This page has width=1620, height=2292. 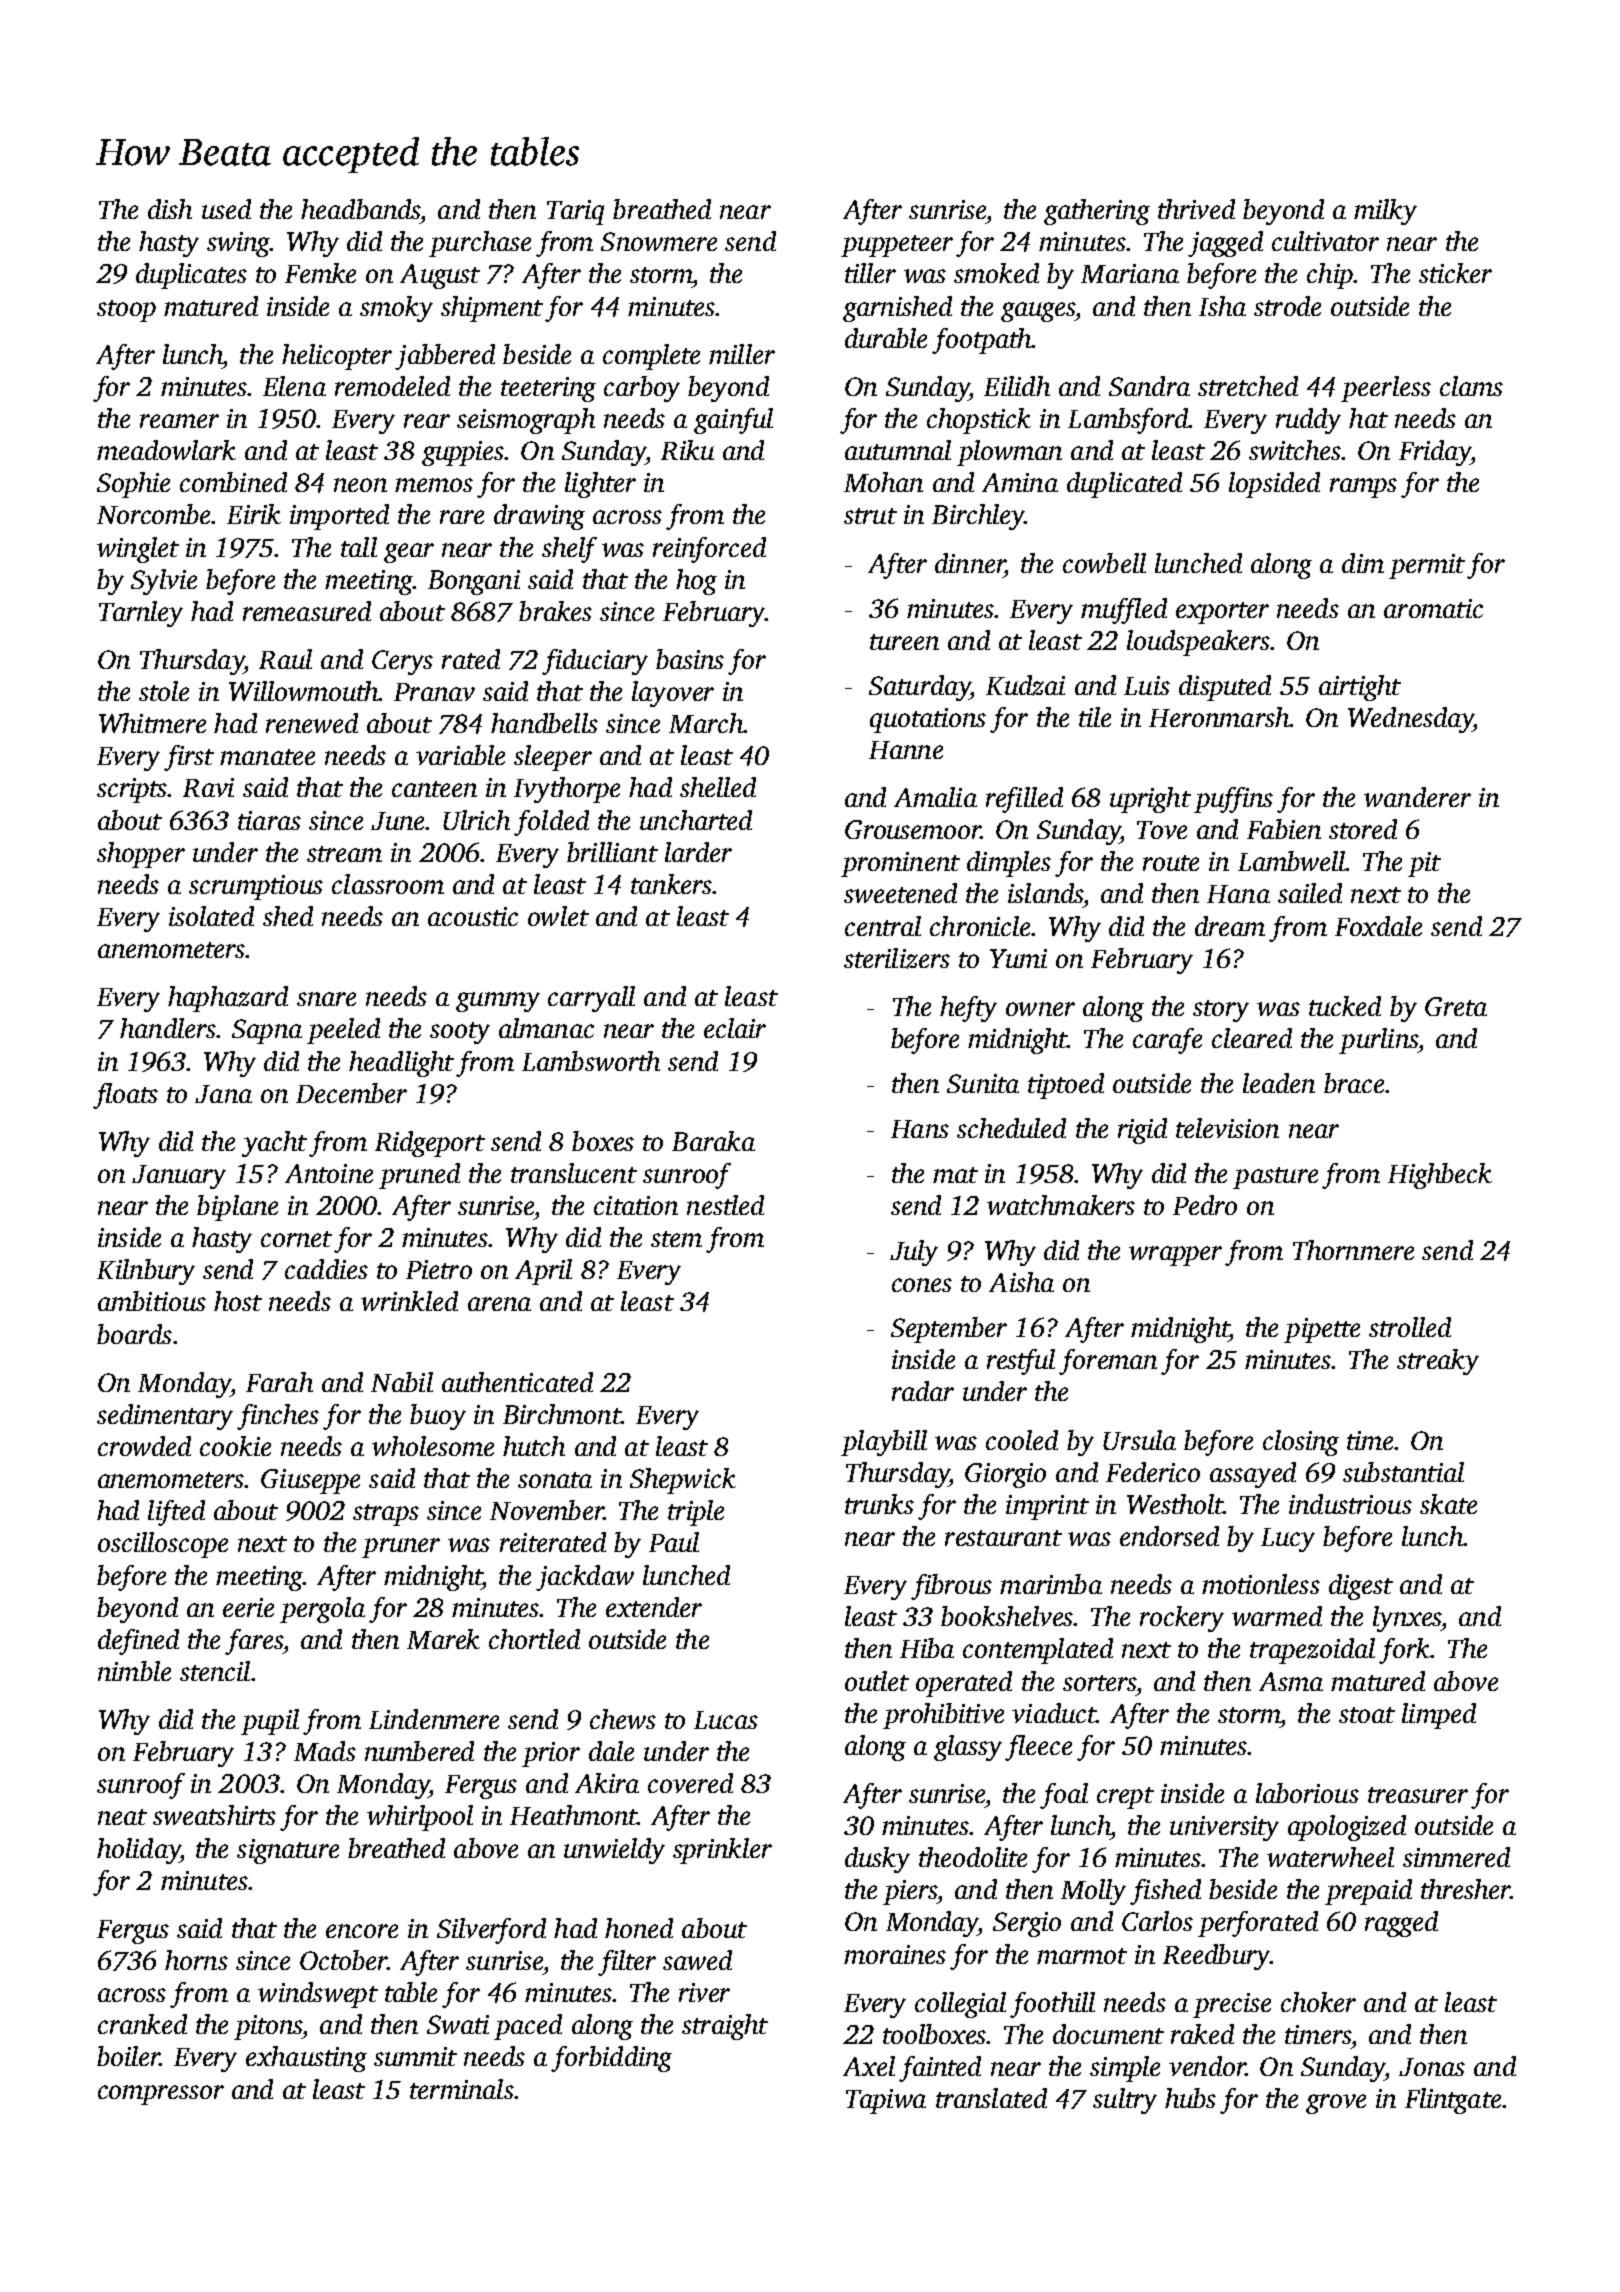 What do you see at coordinates (226, 209) in the page?
I see `used` at bounding box center [226, 209].
